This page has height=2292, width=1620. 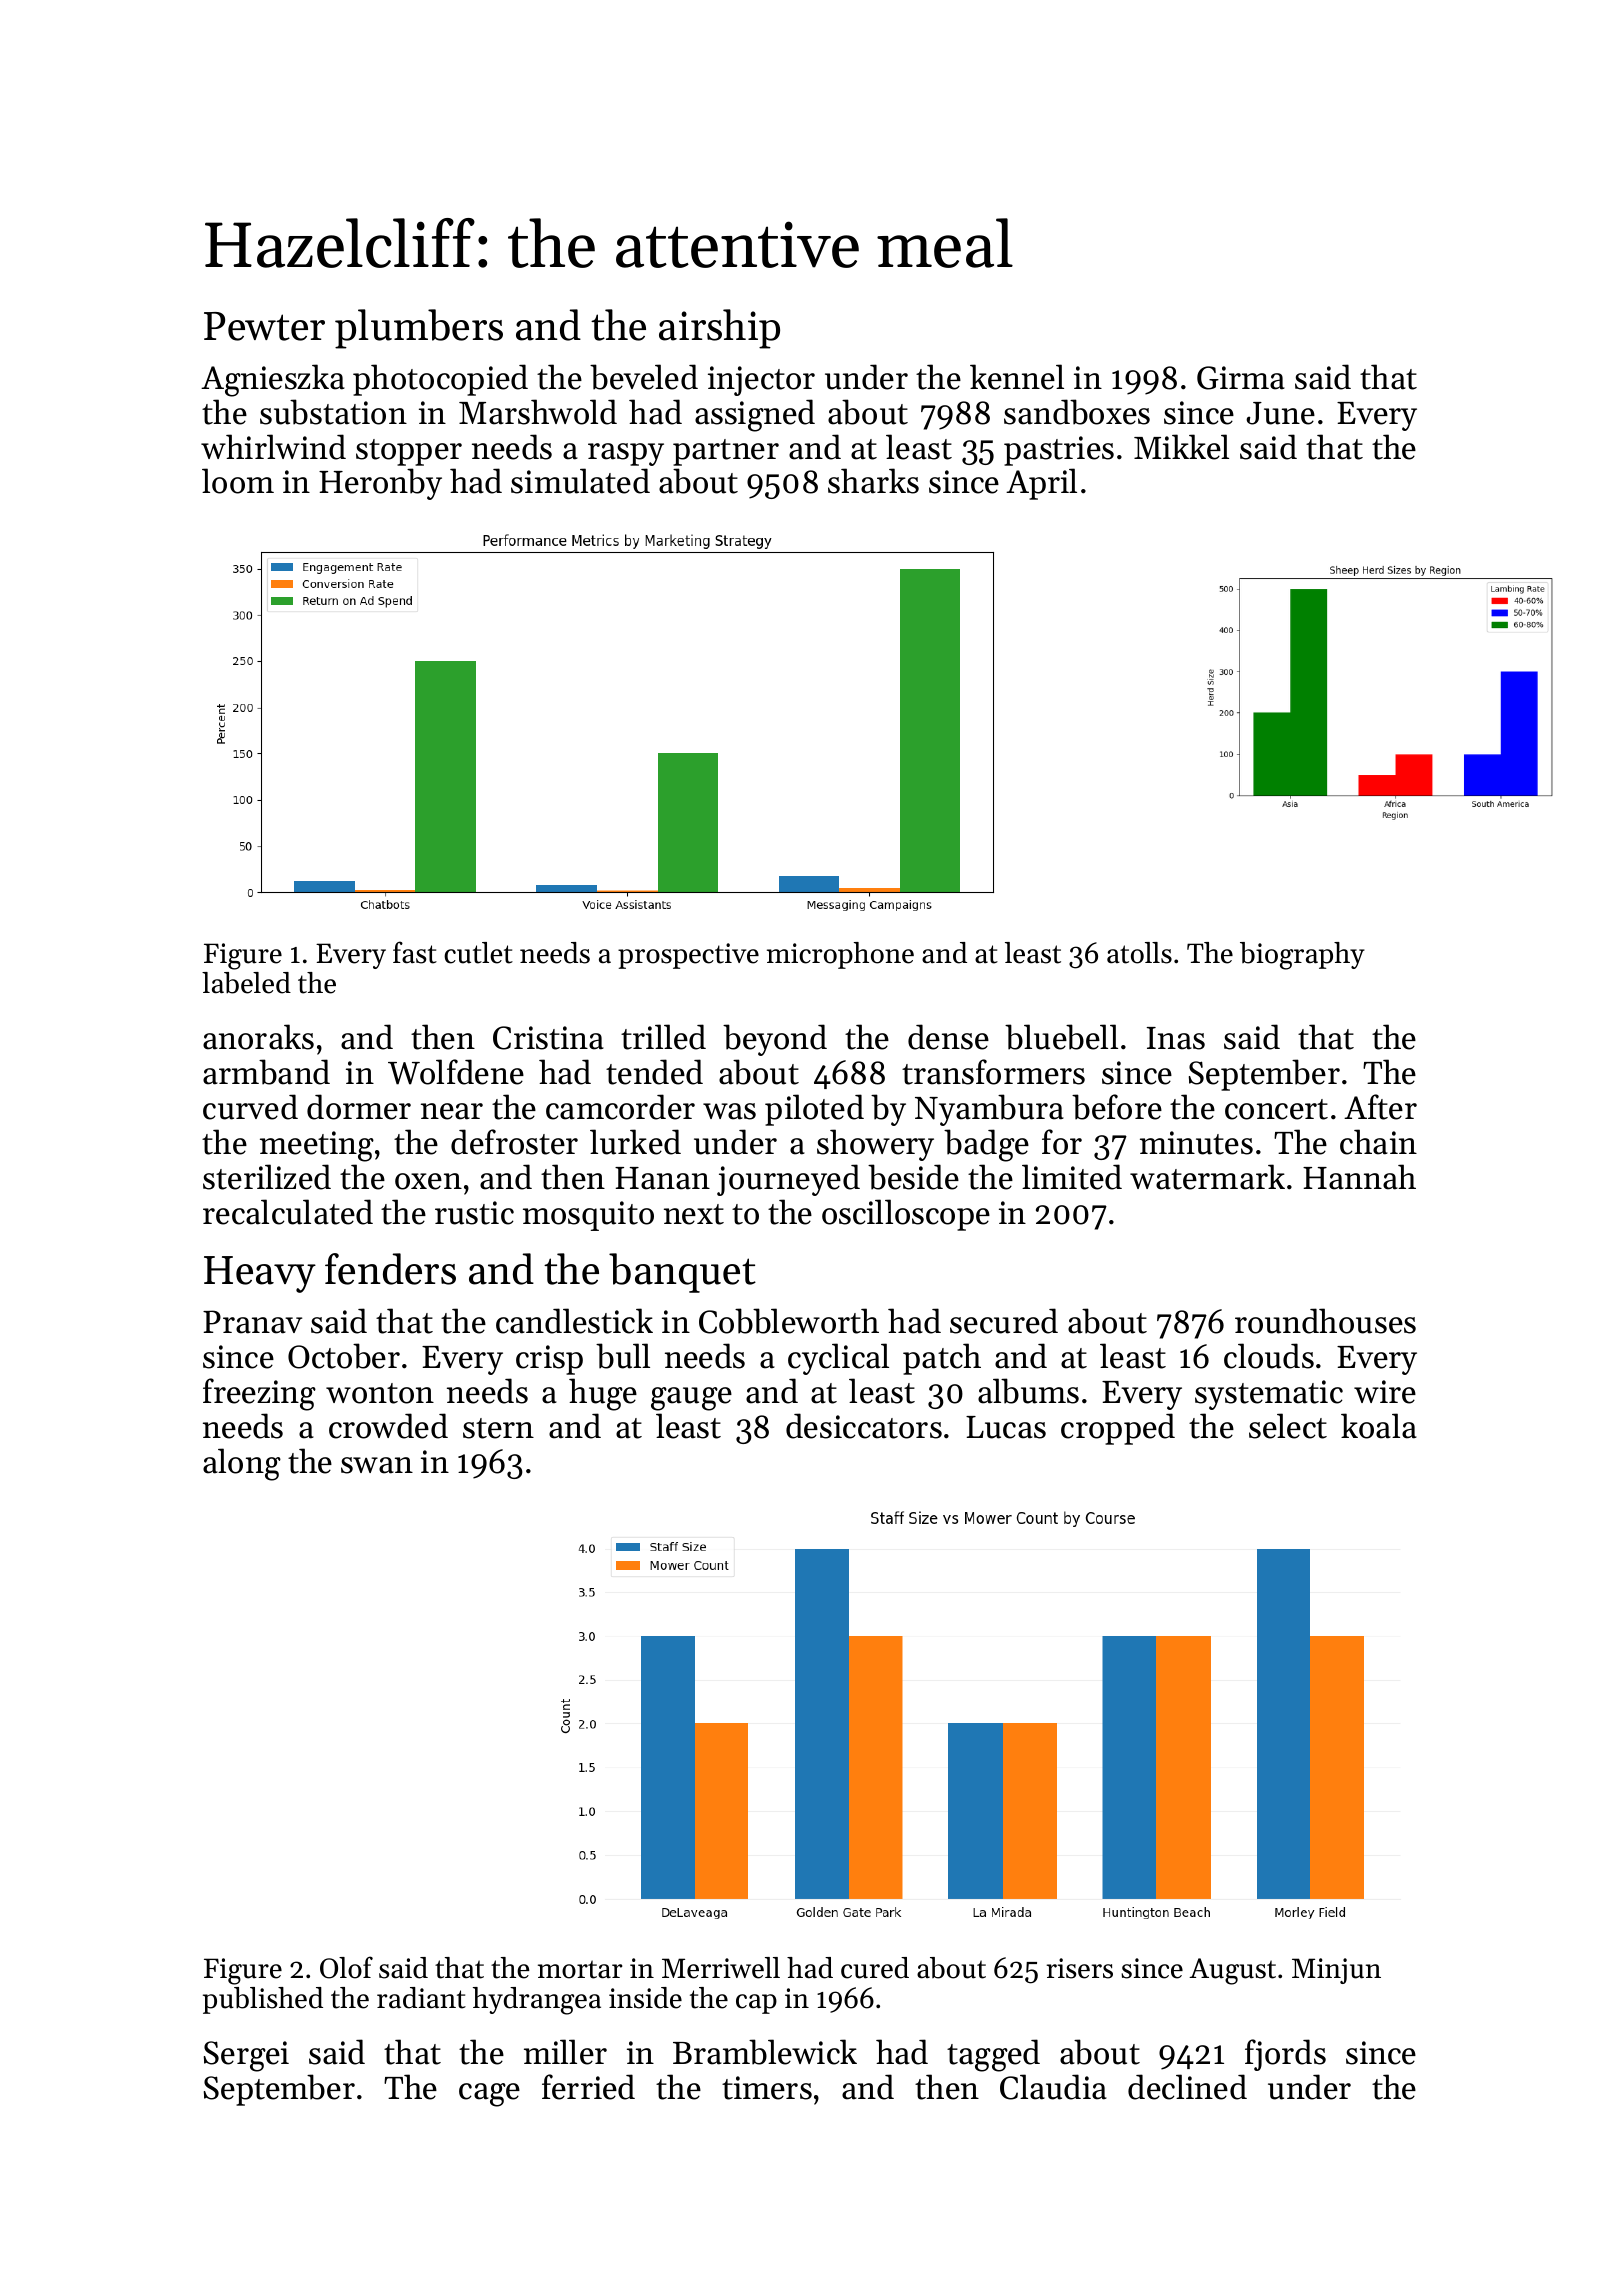 I want to click on sterilized, so click(x=267, y=1177).
